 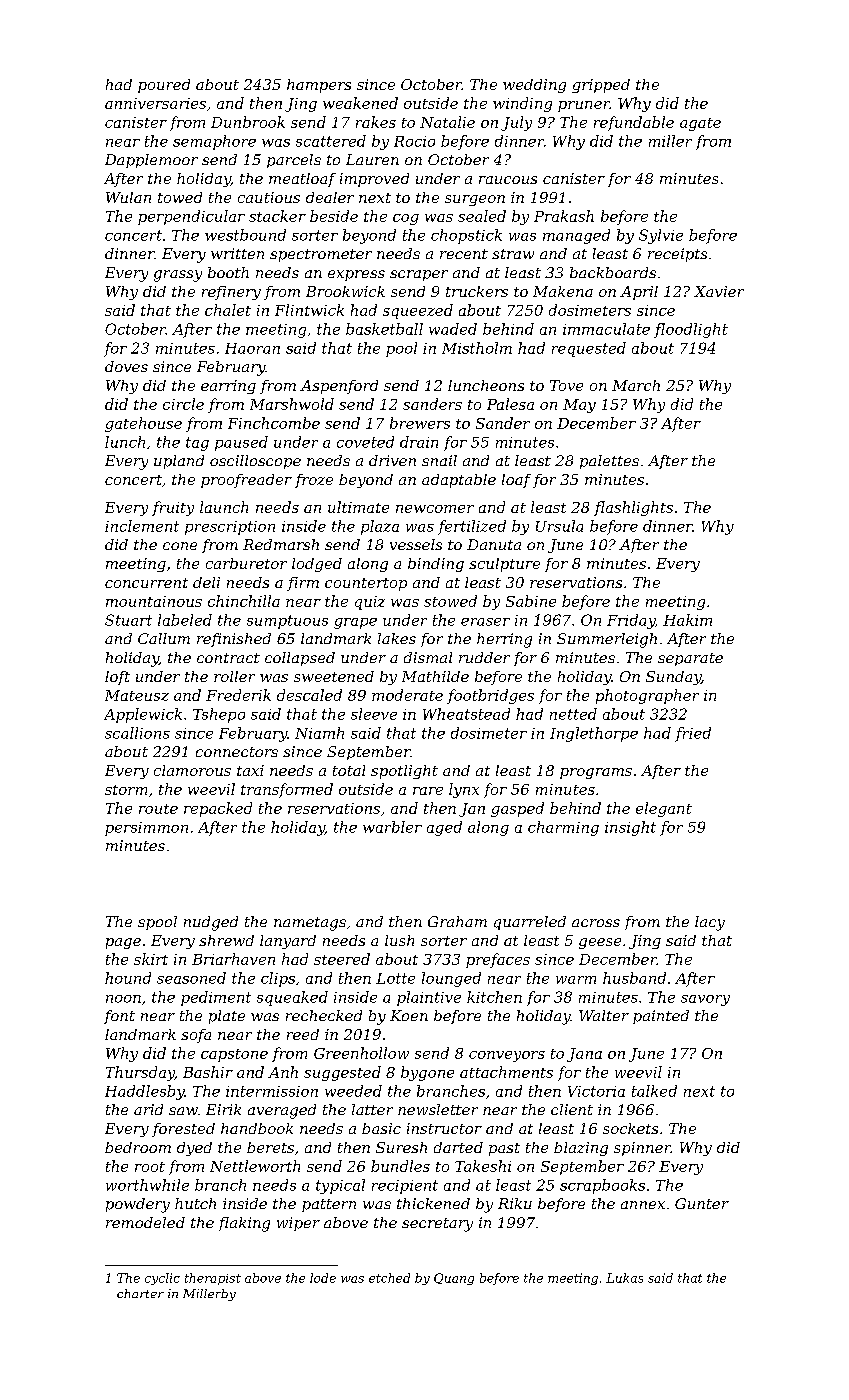 I want to click on gripped, so click(x=601, y=86).
